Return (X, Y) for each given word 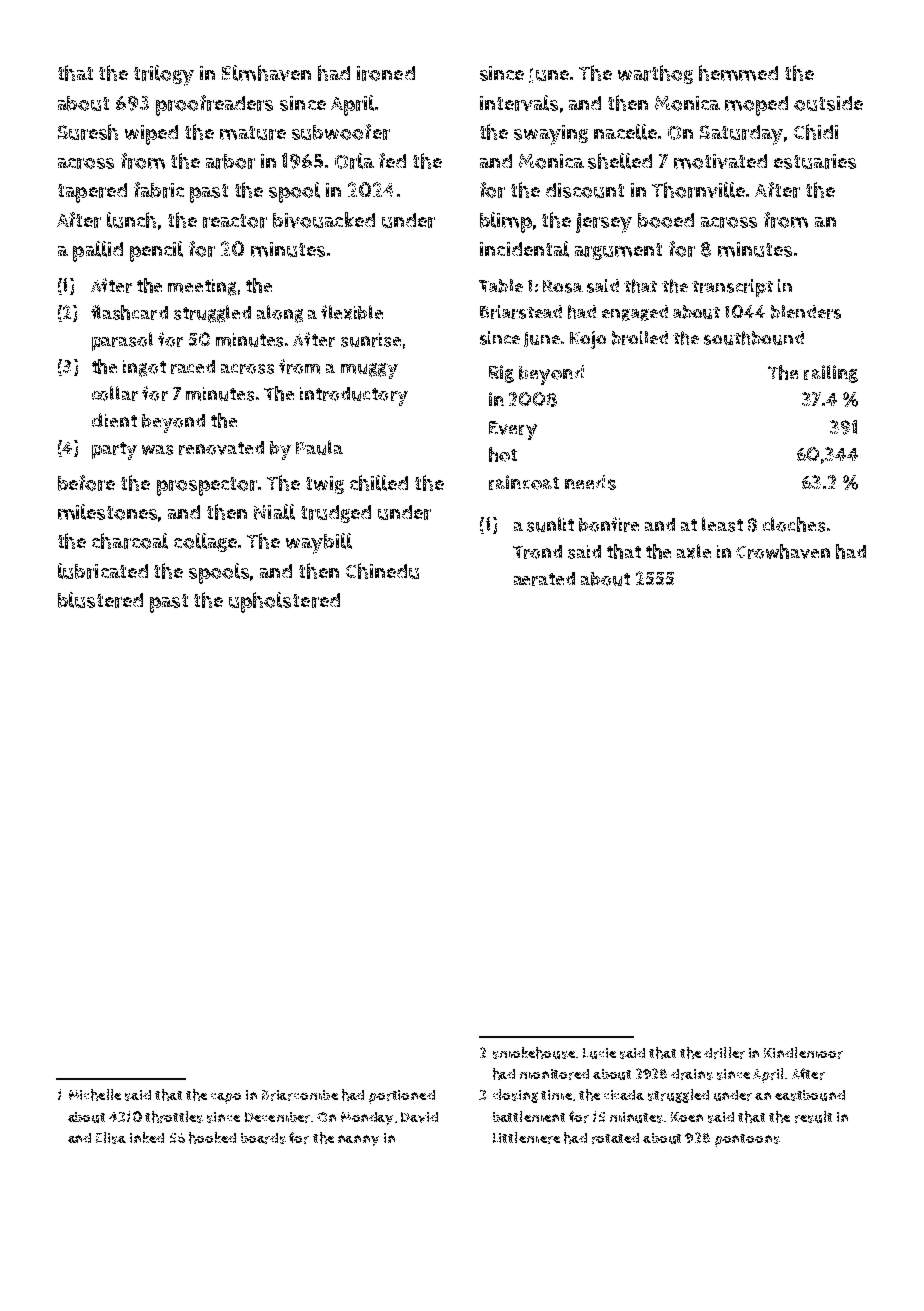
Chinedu (382, 571)
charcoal (130, 541)
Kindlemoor (803, 1053)
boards (263, 1138)
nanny (358, 1140)
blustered (100, 600)
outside (828, 103)
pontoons (747, 1140)
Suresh (88, 132)
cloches (794, 524)
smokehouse (534, 1053)
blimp (506, 222)
